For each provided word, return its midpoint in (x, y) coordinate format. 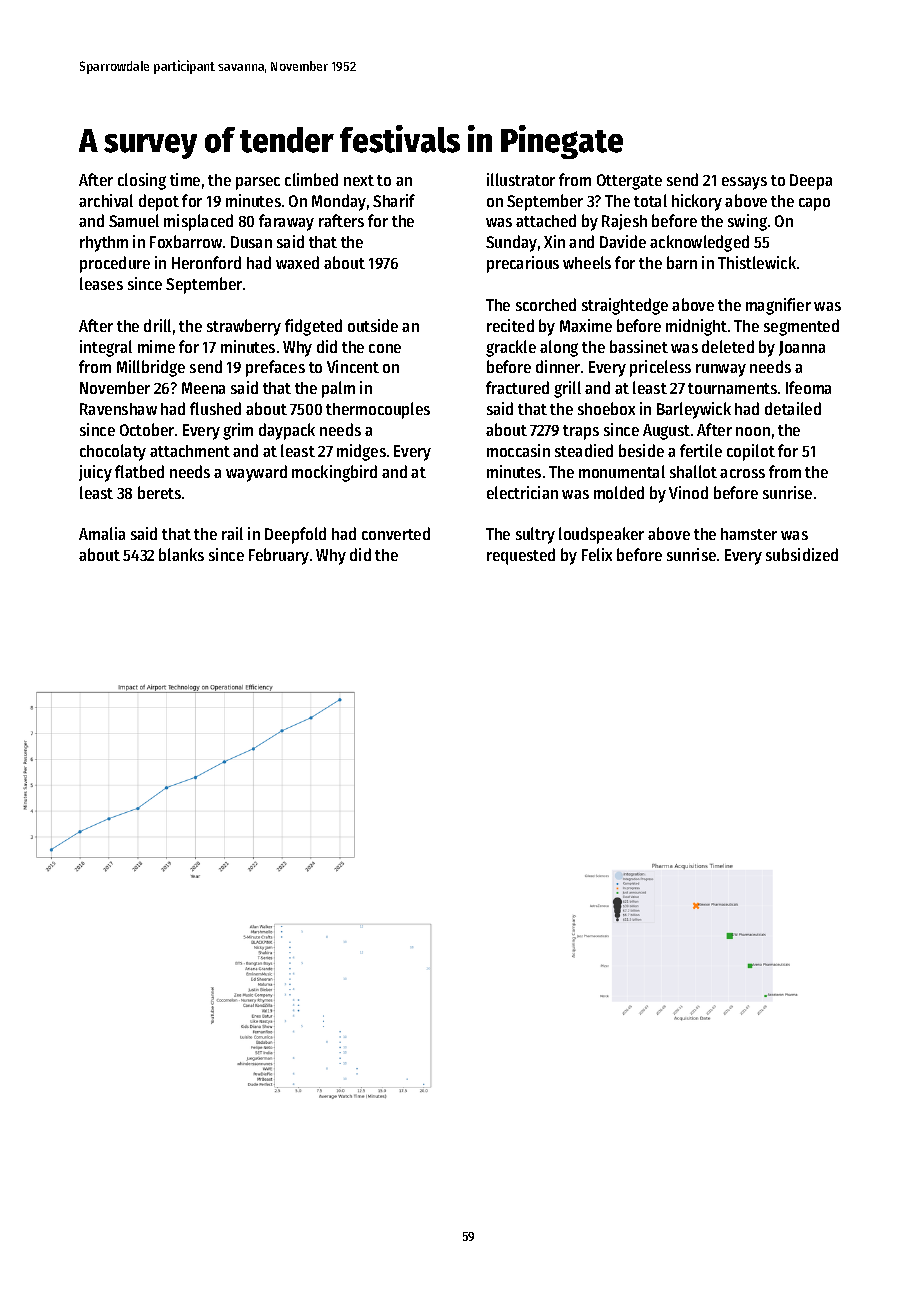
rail (232, 533)
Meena (203, 388)
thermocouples (378, 410)
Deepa (811, 182)
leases (101, 283)
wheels (587, 262)
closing (142, 181)
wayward (256, 473)
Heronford (206, 262)
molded (619, 492)
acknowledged (699, 243)
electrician (522, 492)
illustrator (521, 179)
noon (753, 431)
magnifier (778, 306)
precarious (523, 264)
